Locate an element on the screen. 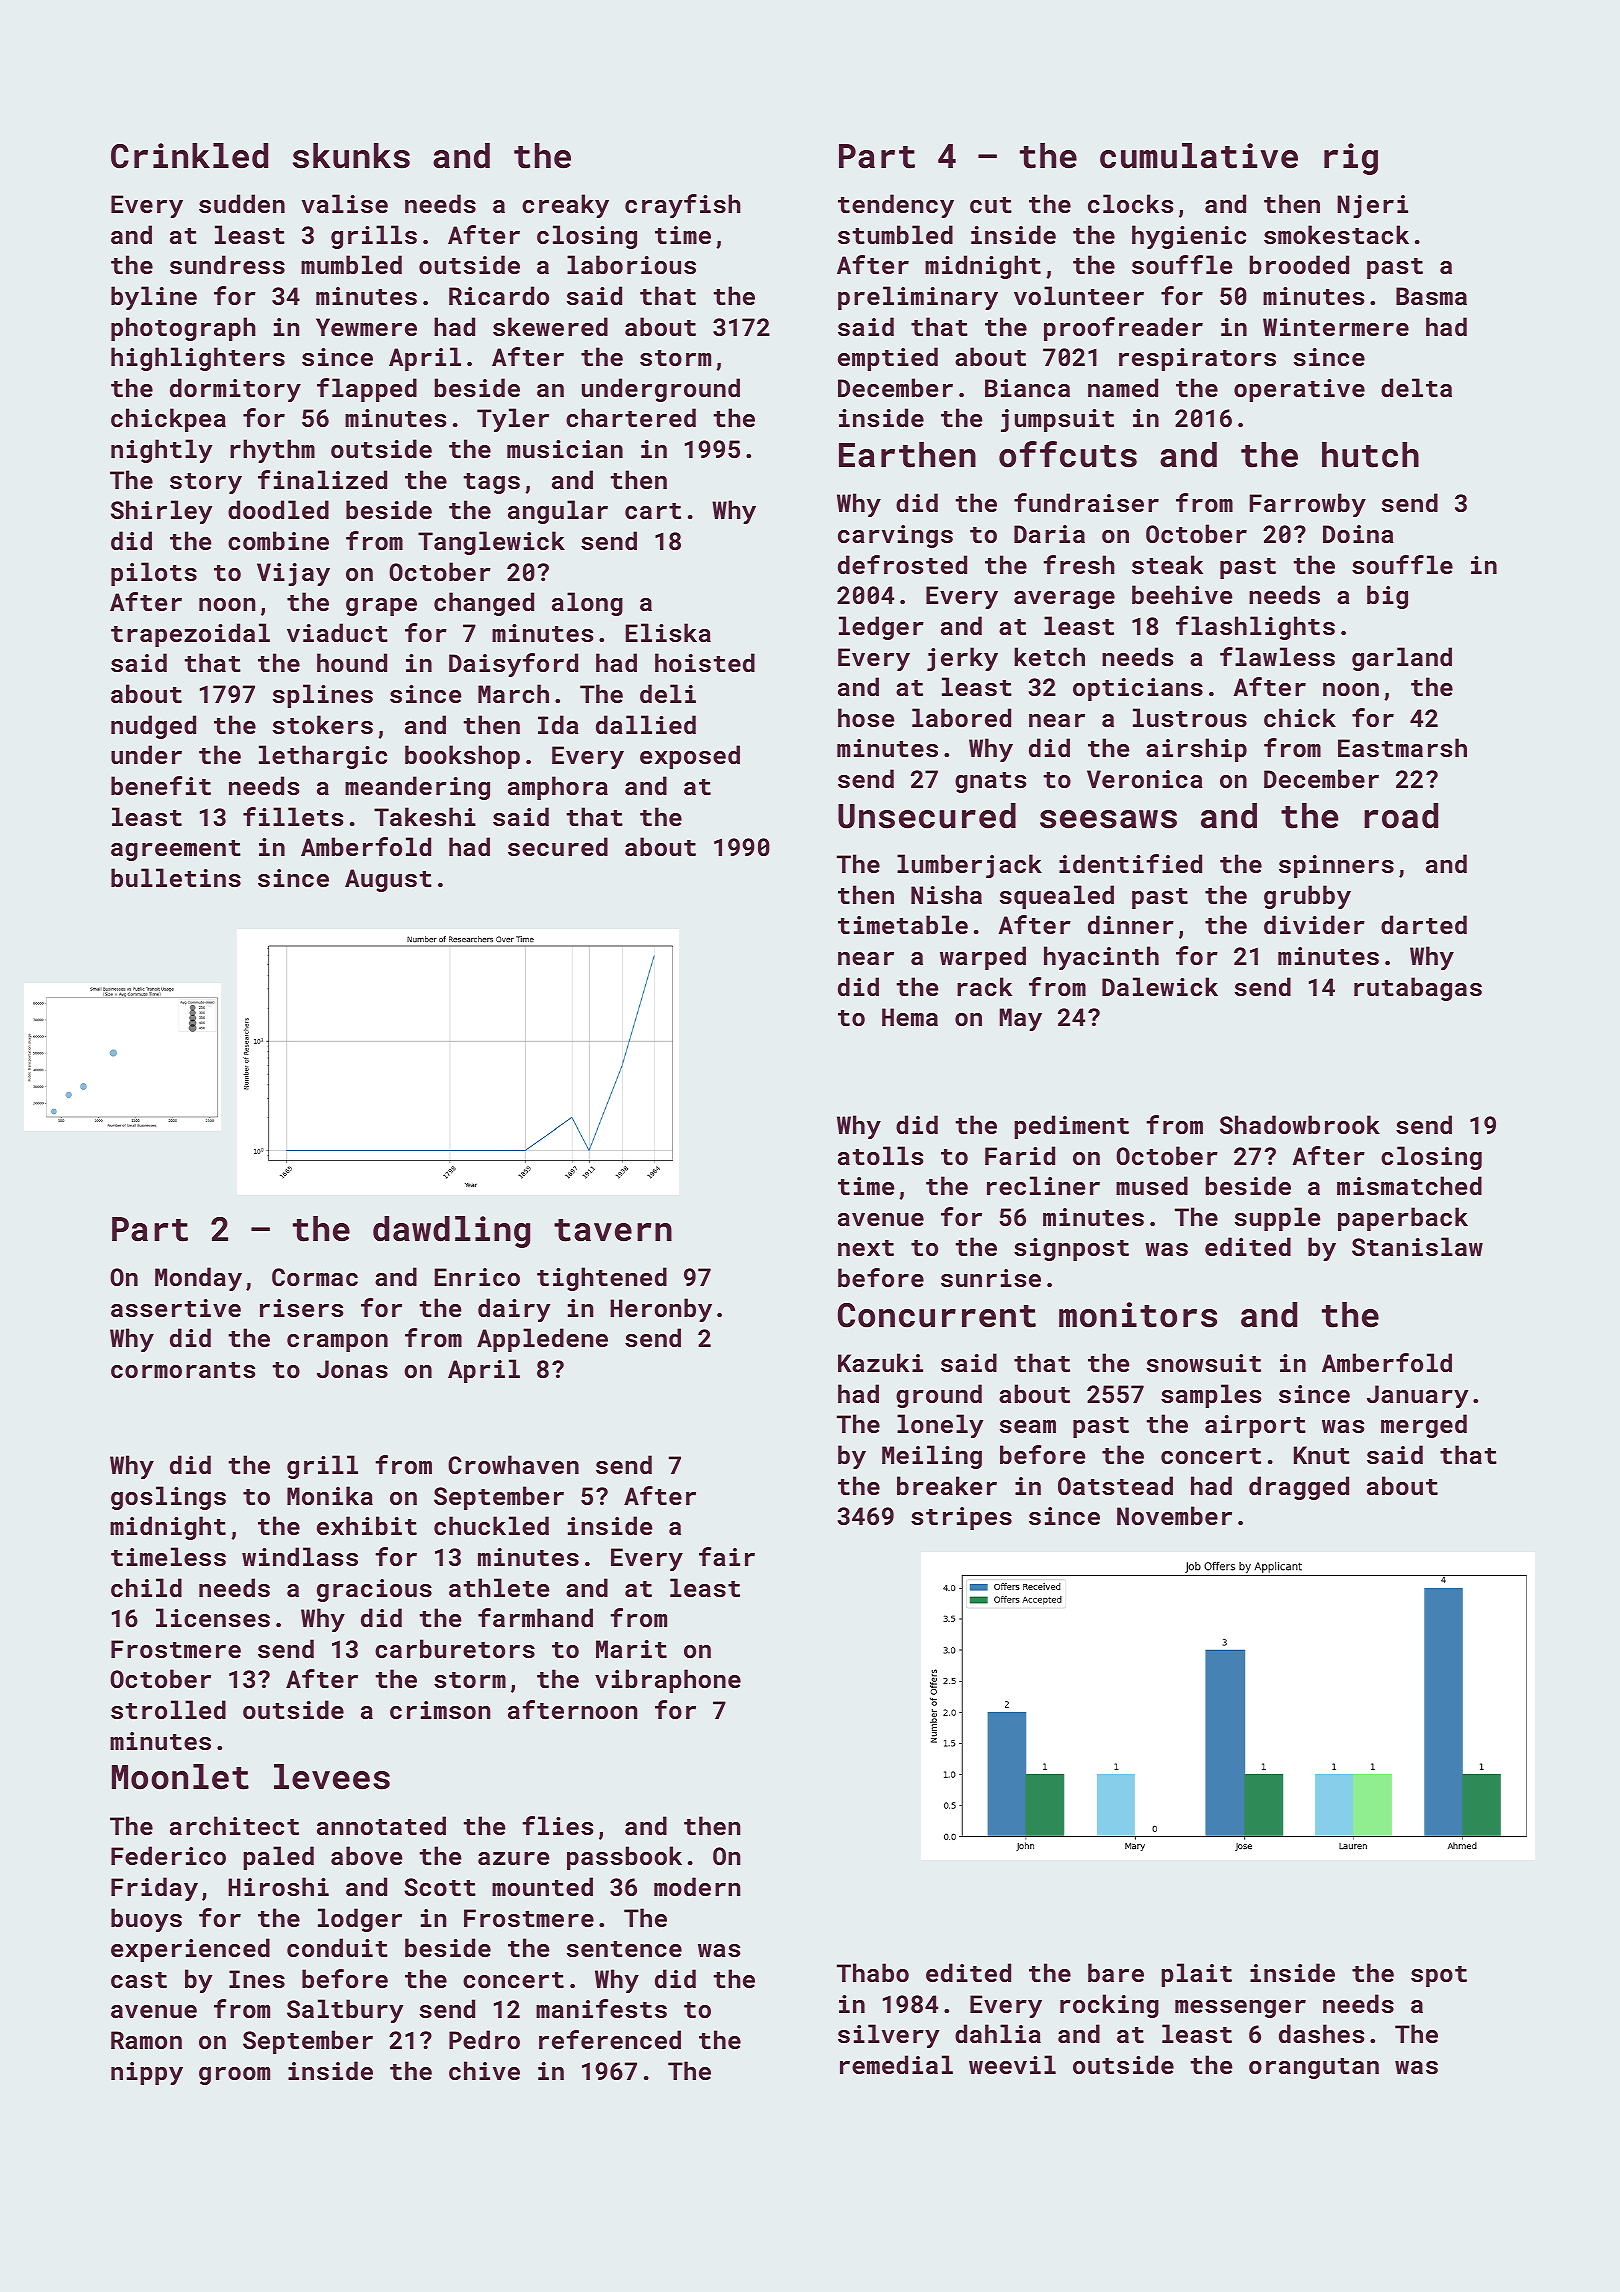  dragged is located at coordinates (1299, 1488).
